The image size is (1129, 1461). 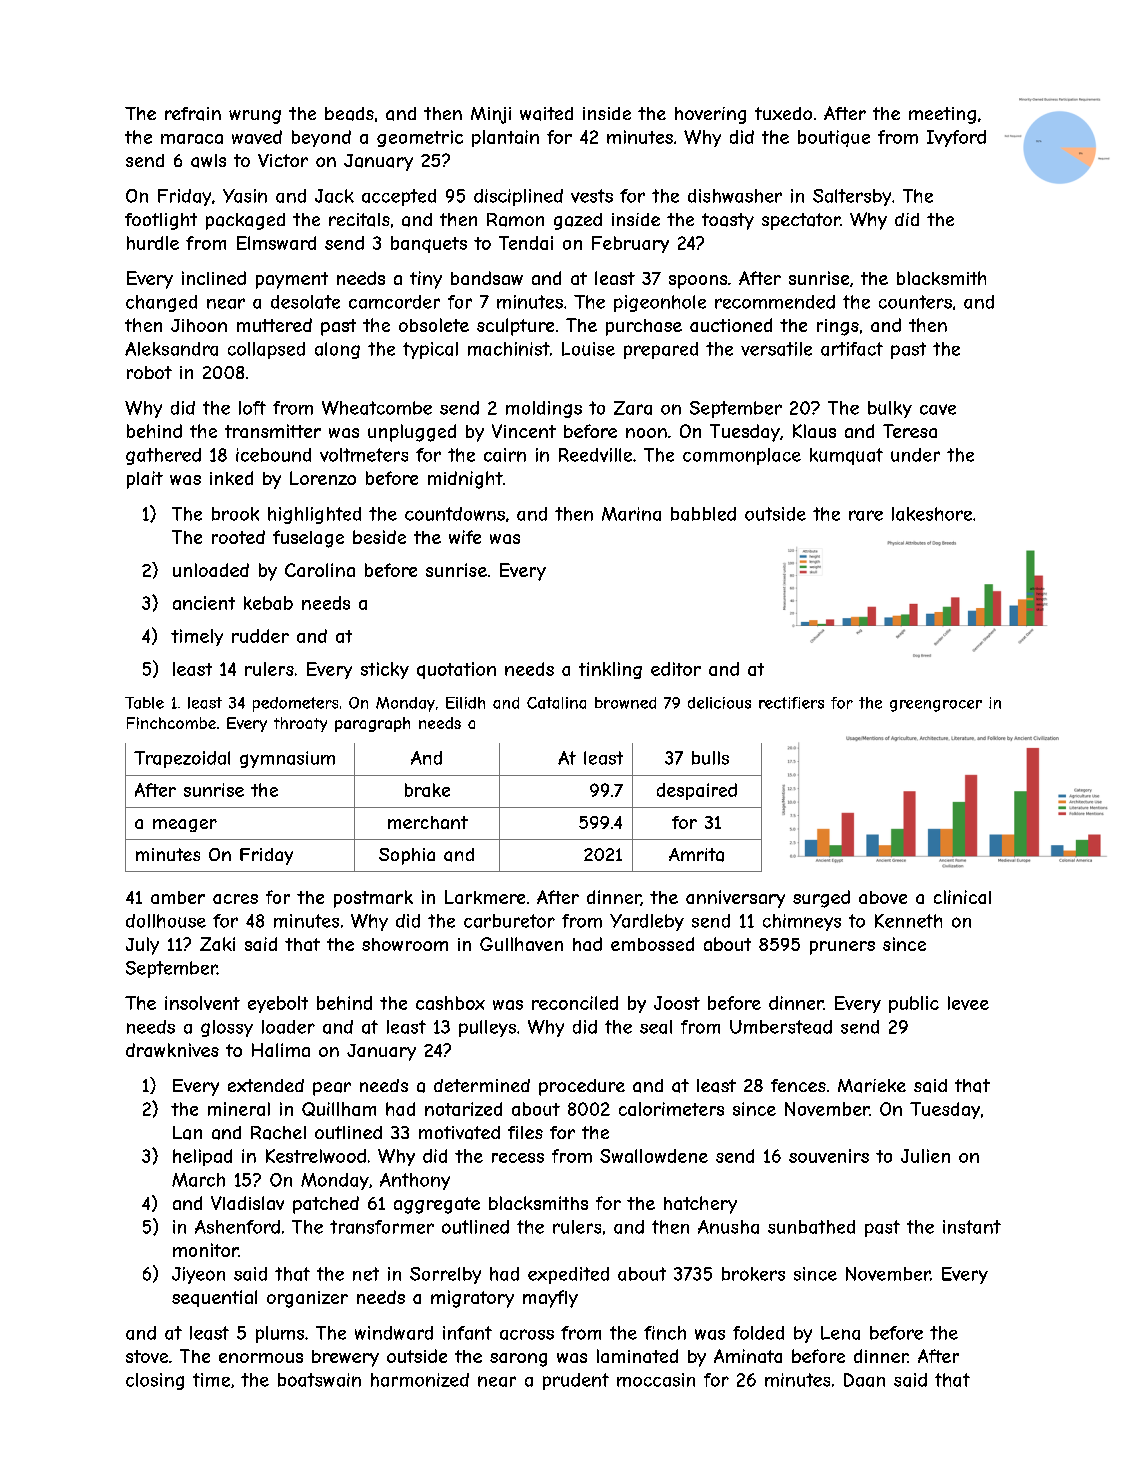 I want to click on Umberstead, so click(x=781, y=1027).
